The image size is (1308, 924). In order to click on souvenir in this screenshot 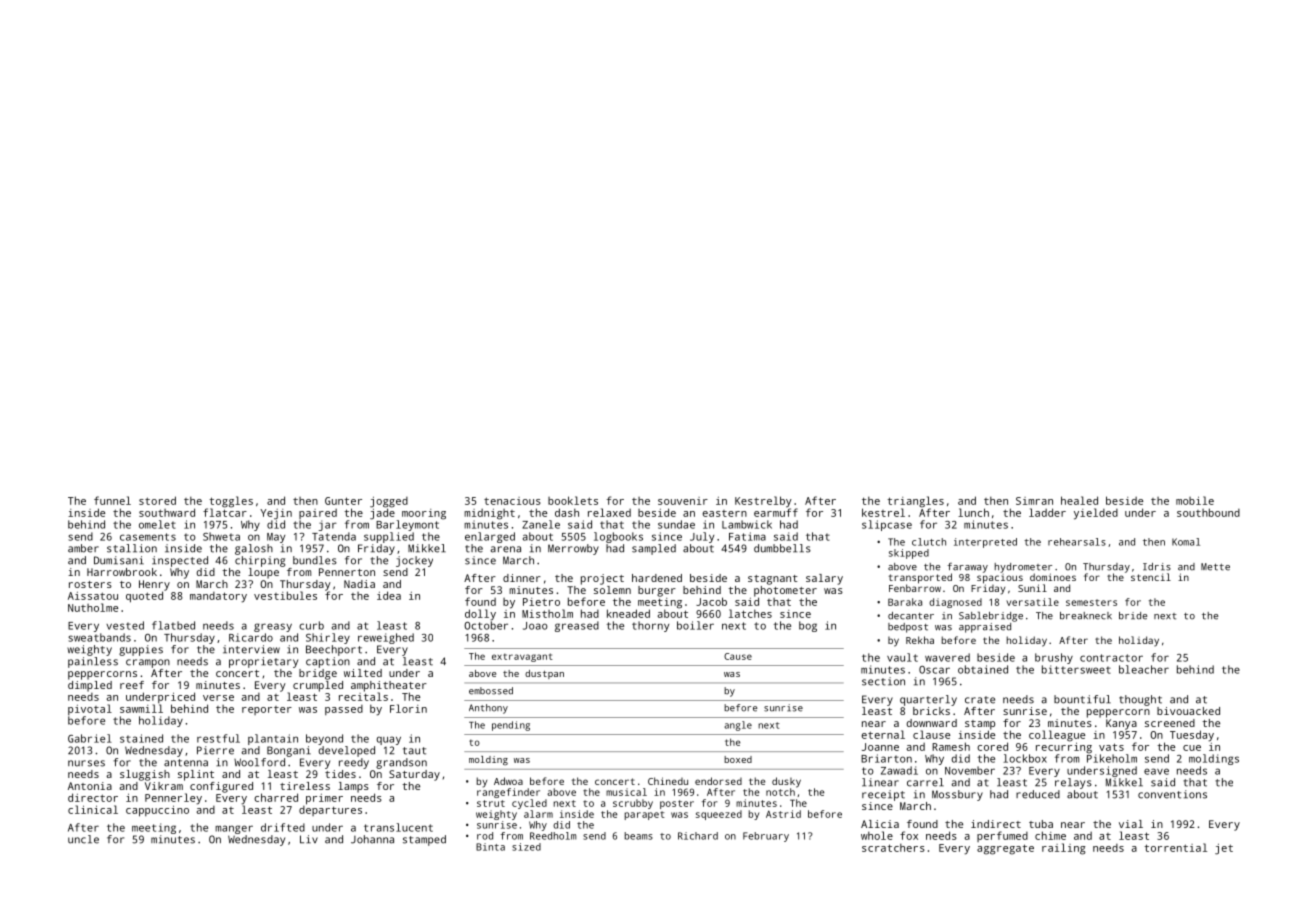, I will do `click(683, 501)`.
